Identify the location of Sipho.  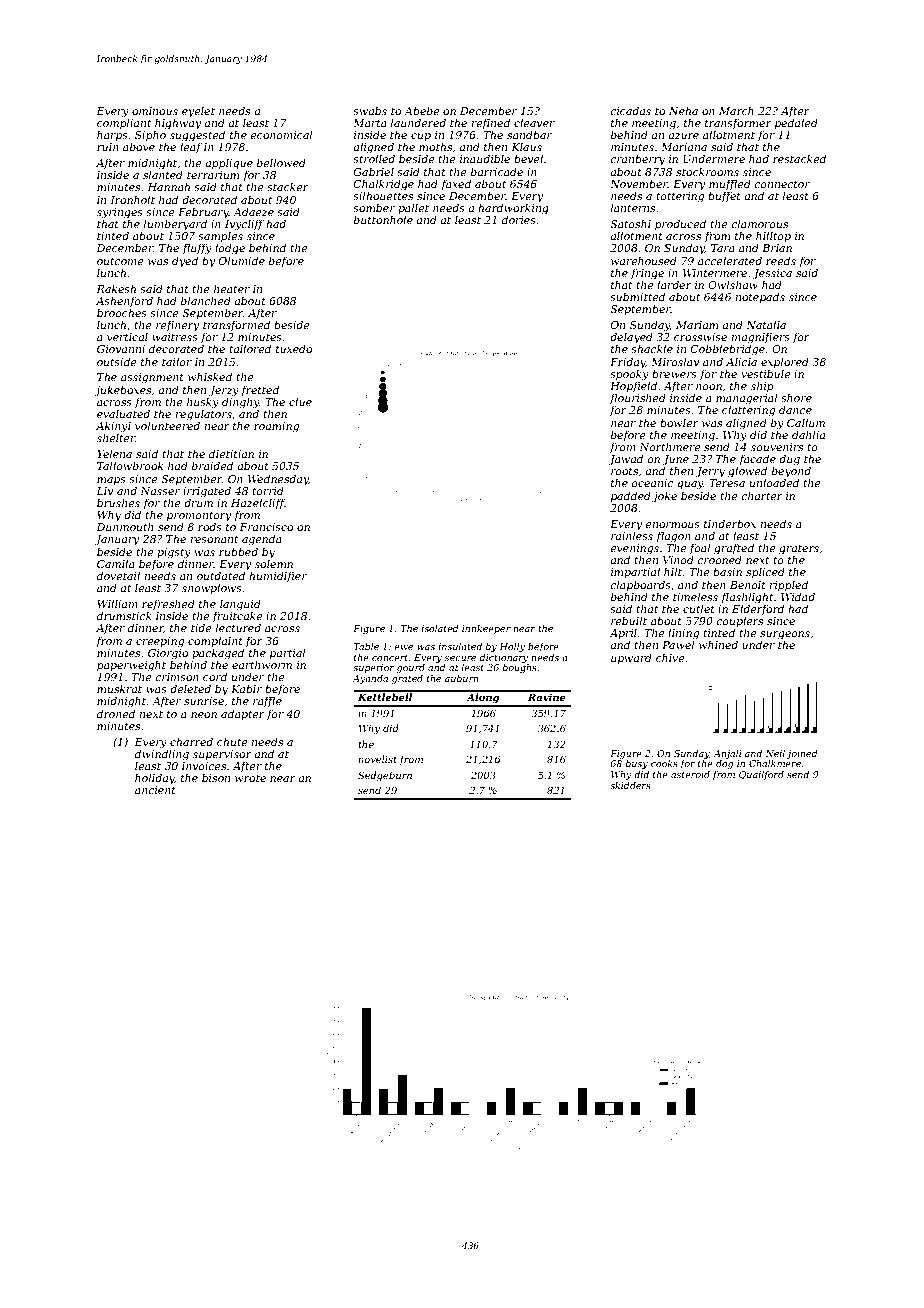
(150, 135).
